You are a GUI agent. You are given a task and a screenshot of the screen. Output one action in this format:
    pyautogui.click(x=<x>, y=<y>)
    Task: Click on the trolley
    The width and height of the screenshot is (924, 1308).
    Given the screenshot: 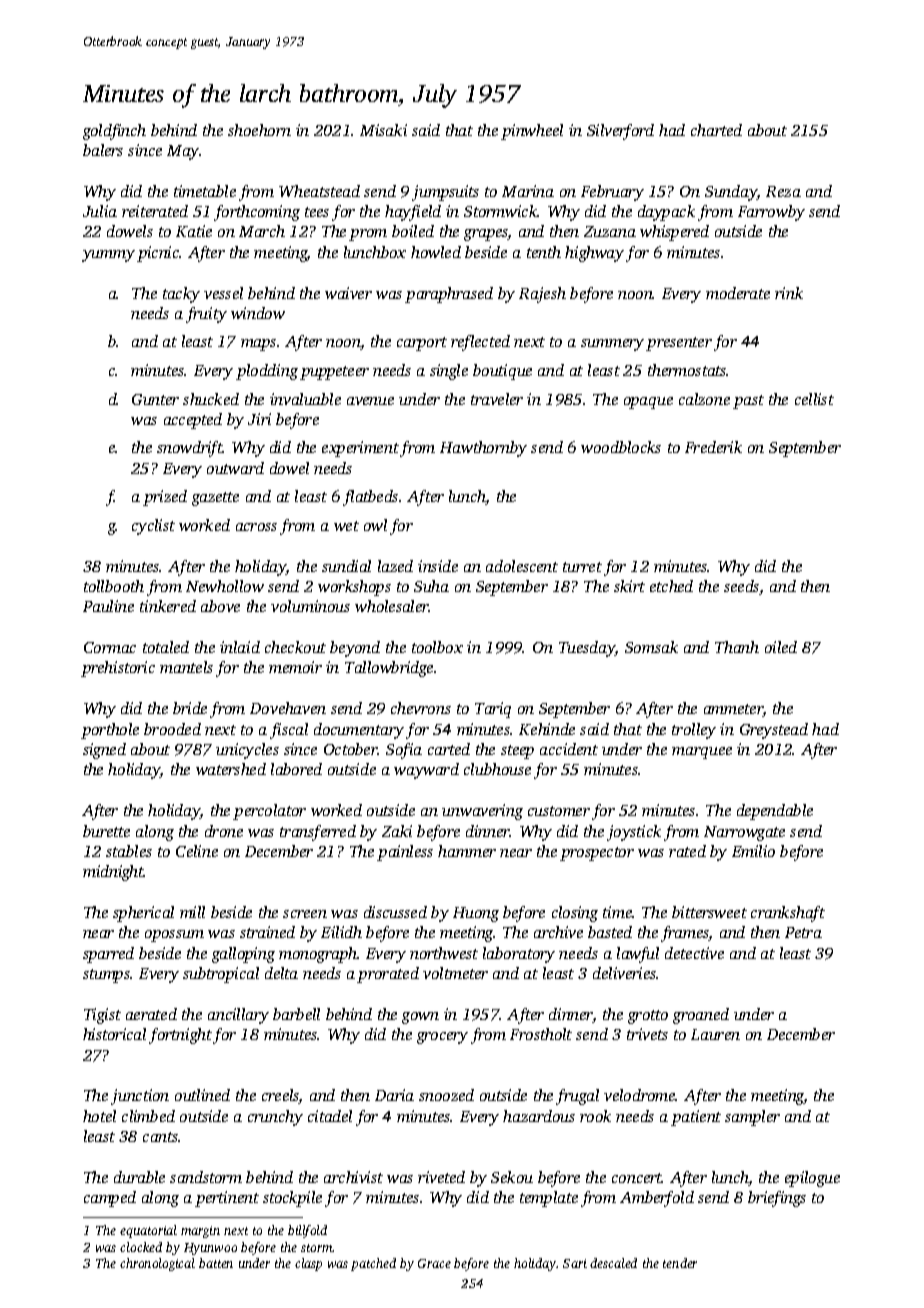 What is the action you would take?
    pyautogui.click(x=694, y=731)
